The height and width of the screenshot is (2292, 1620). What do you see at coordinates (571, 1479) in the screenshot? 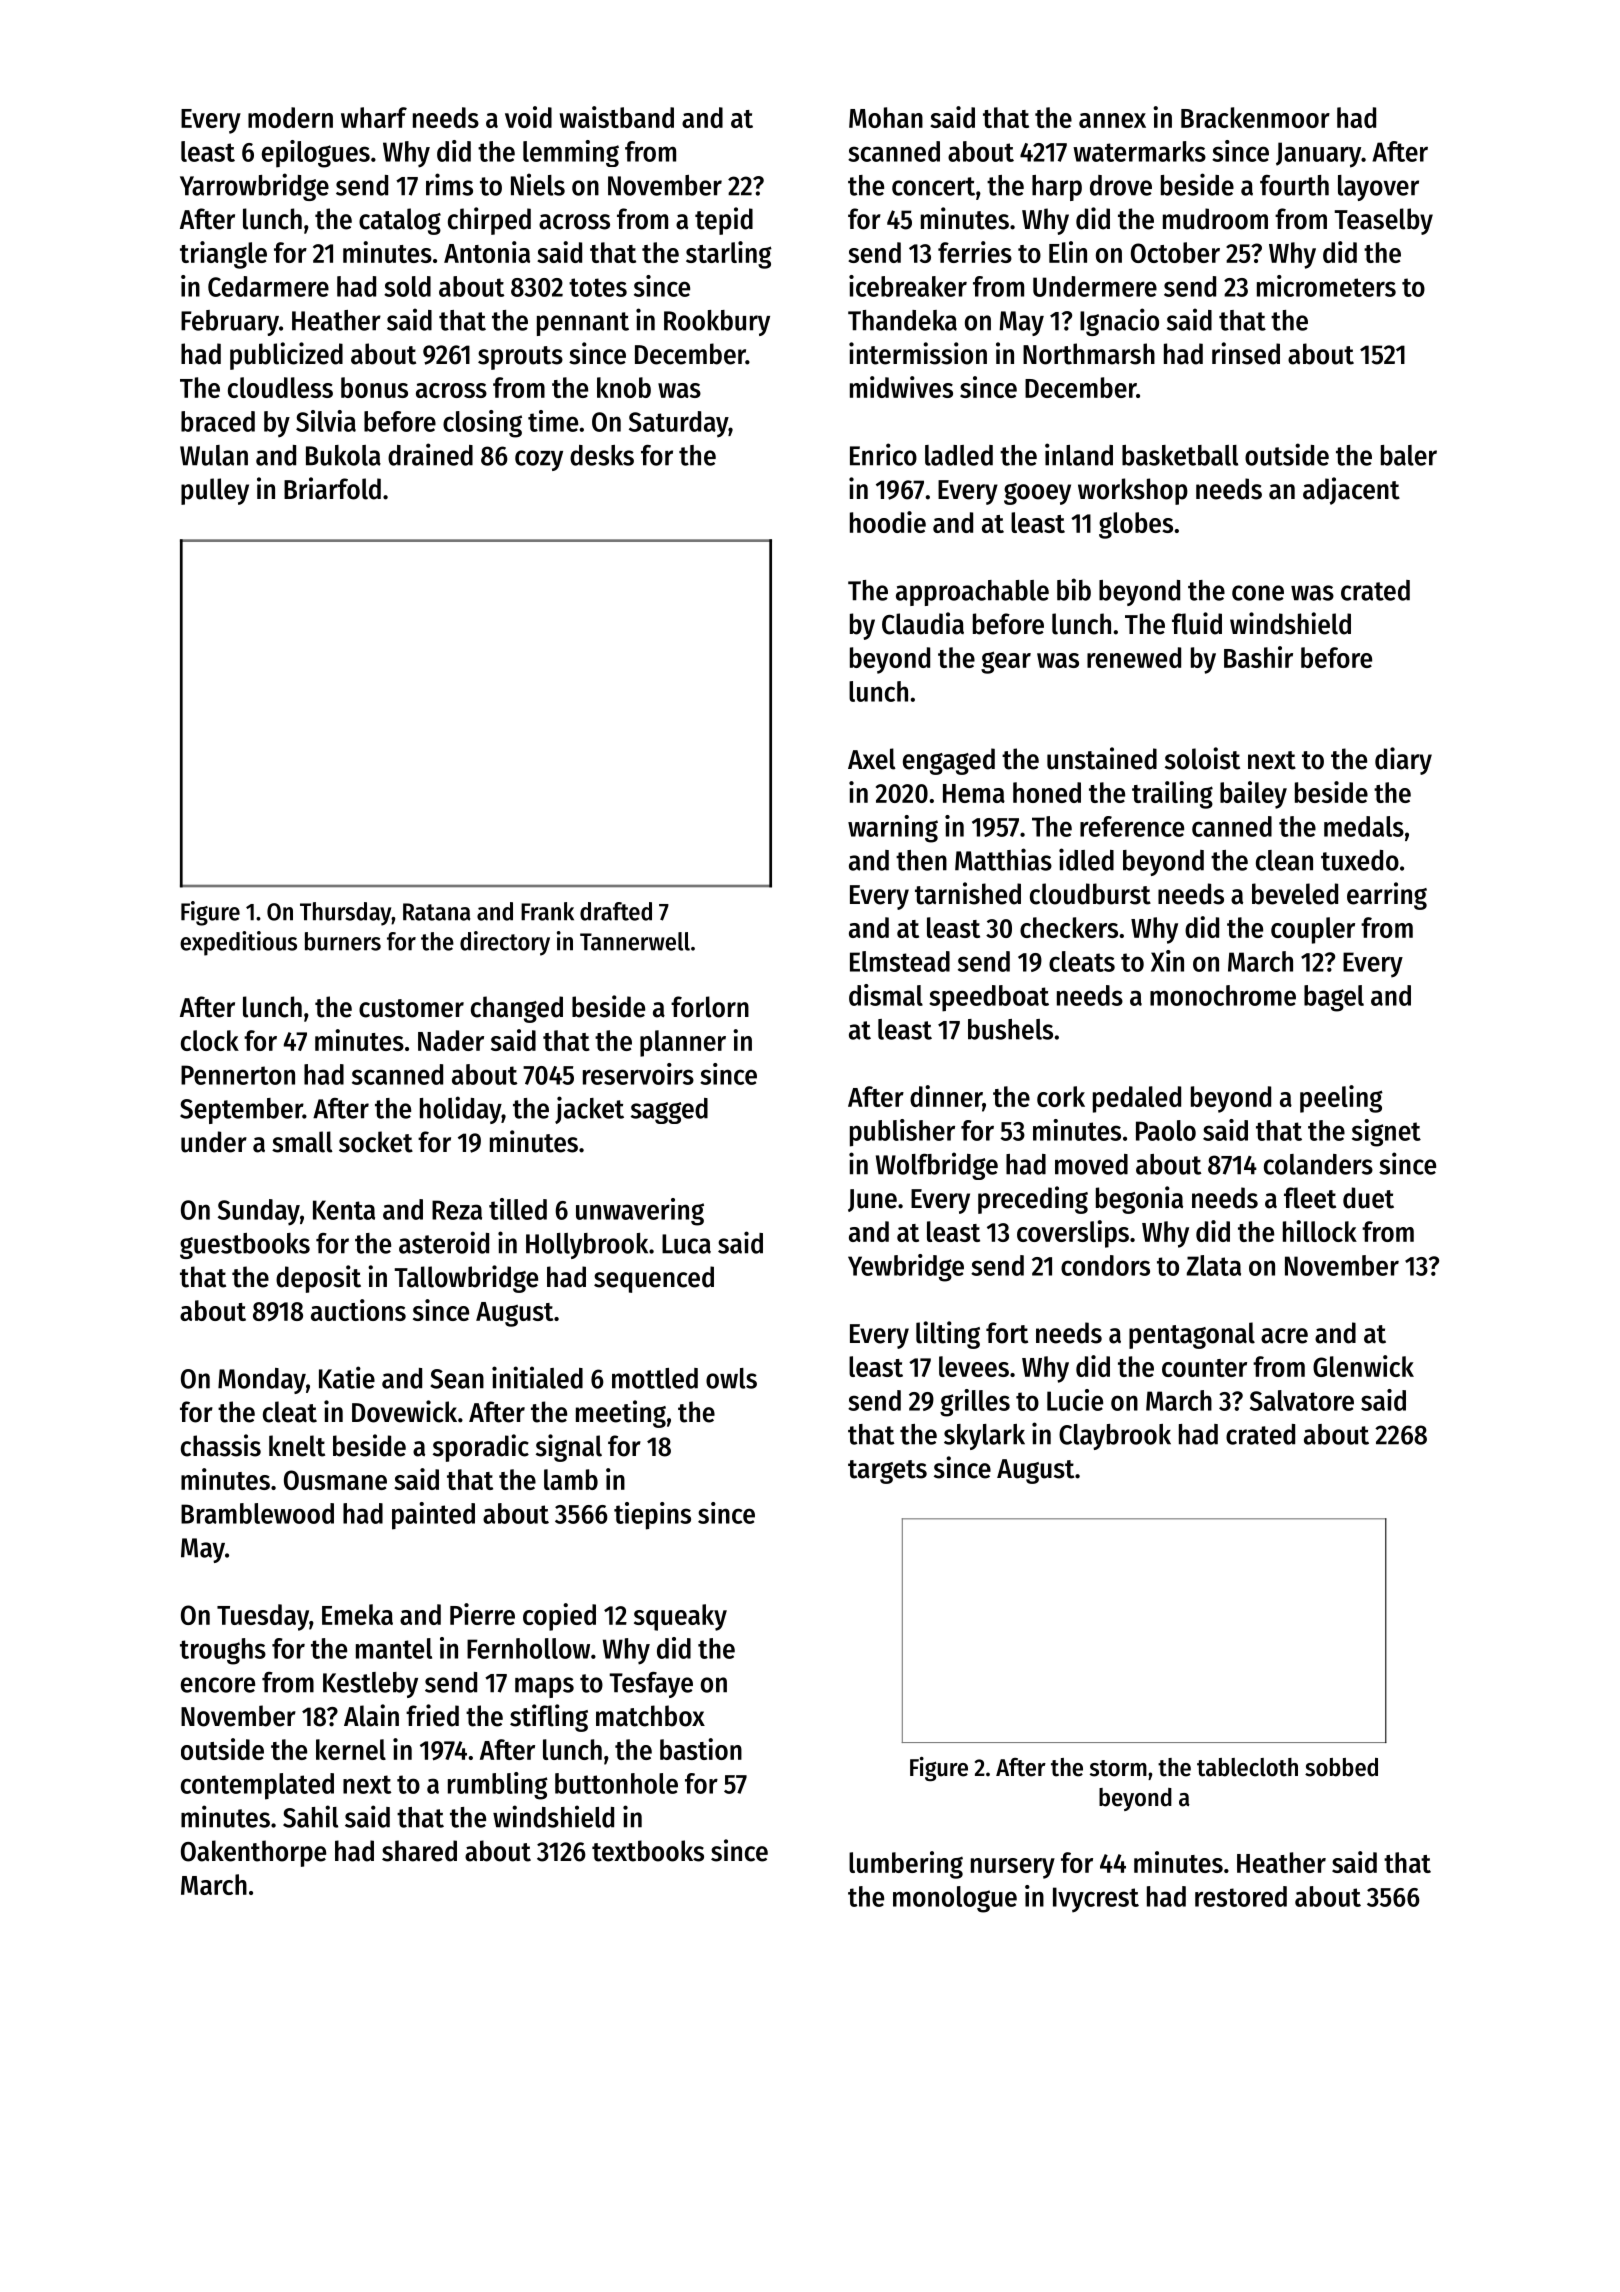
I see `lamb` at bounding box center [571, 1479].
